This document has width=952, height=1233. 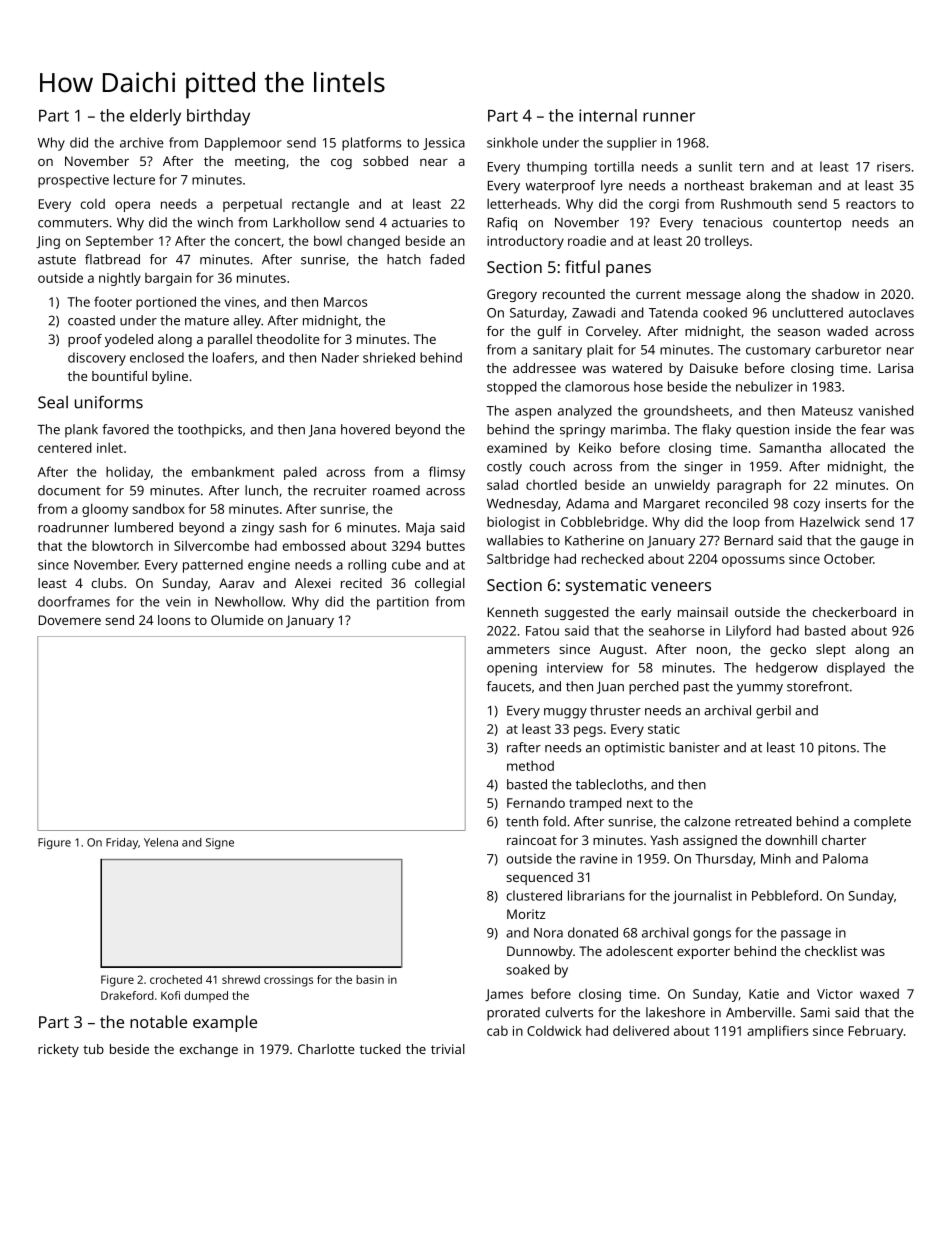 What do you see at coordinates (122, 843) in the document?
I see `Friday` at bounding box center [122, 843].
